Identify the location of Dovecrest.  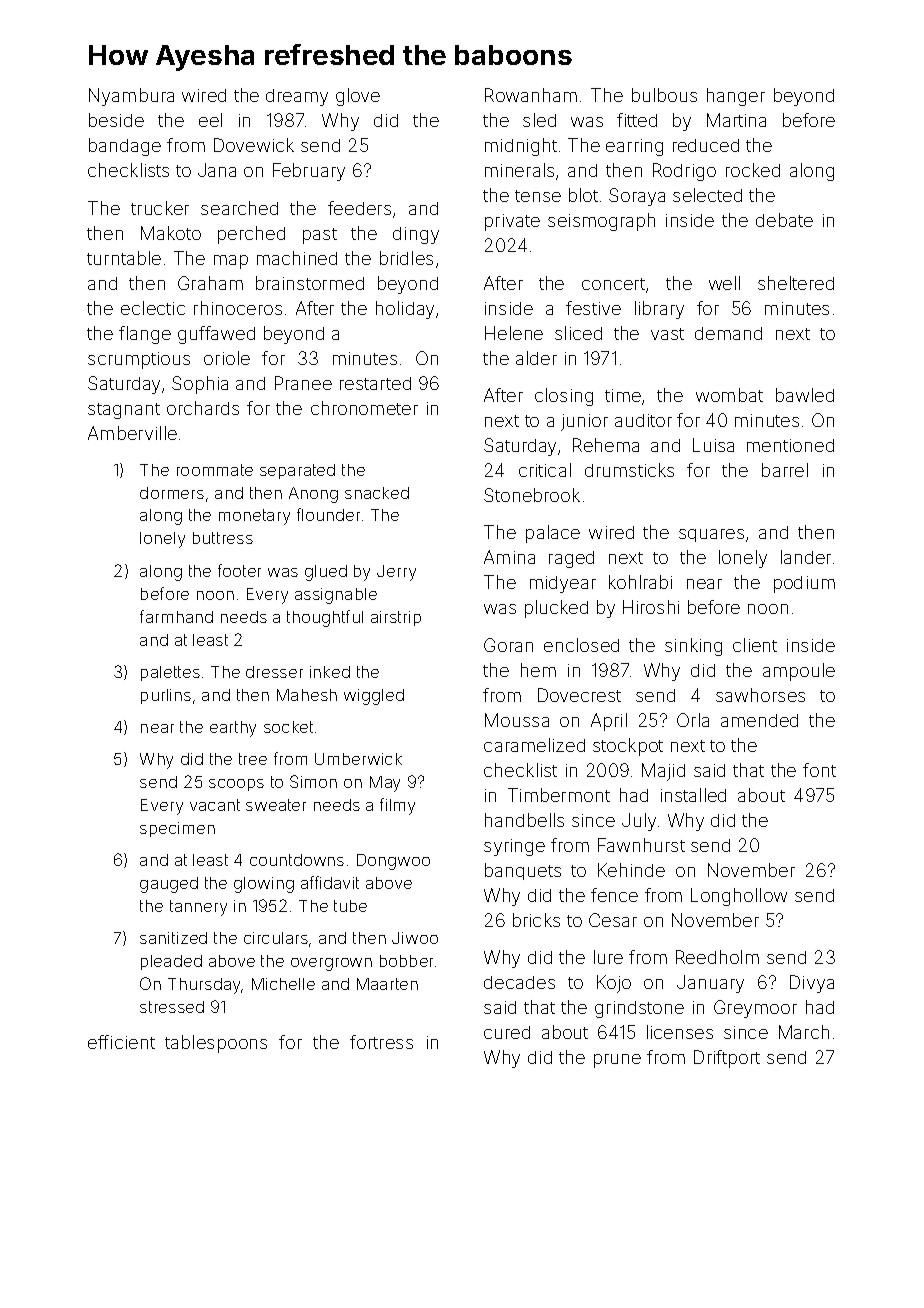
(579, 695).
